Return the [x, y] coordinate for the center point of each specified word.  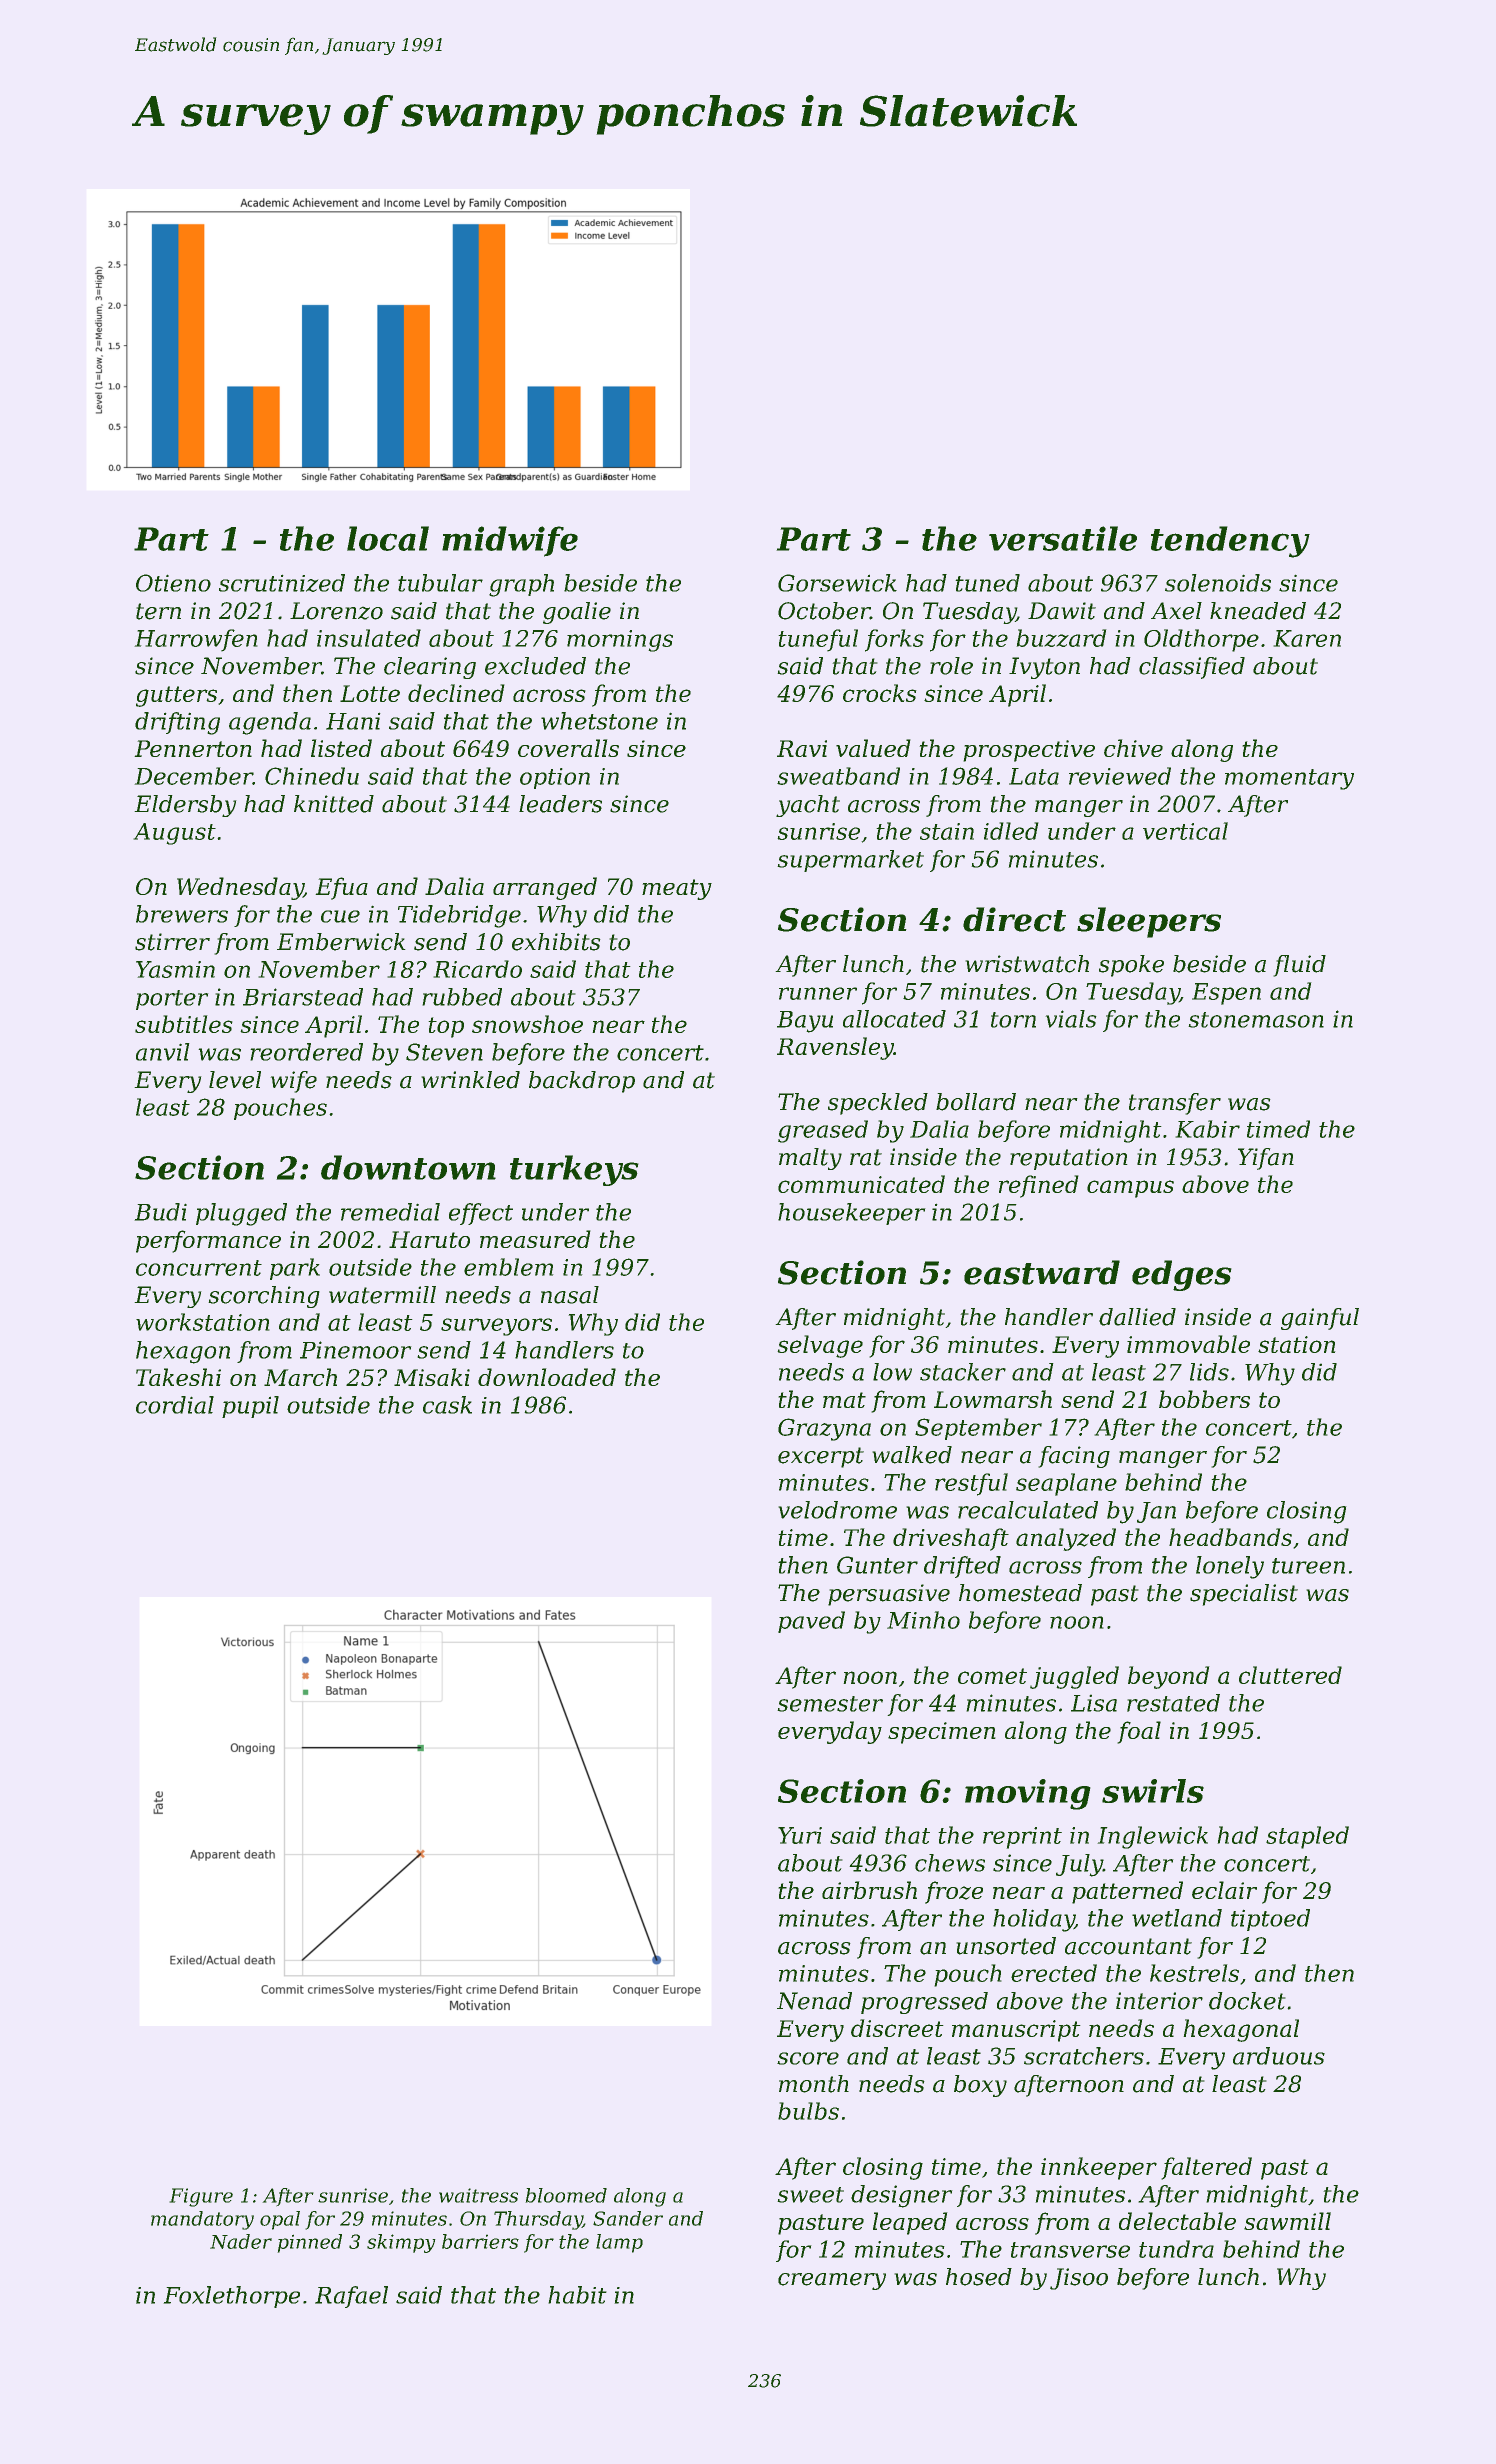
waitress [478, 2195]
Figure [201, 2197]
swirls [1153, 1791]
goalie [577, 613]
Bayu [805, 1022]
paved [811, 1622]
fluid [1299, 966]
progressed [924, 2003]
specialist [1244, 1595]
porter [172, 1000]
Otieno [173, 583]
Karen [1307, 638]
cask [447, 1405]
